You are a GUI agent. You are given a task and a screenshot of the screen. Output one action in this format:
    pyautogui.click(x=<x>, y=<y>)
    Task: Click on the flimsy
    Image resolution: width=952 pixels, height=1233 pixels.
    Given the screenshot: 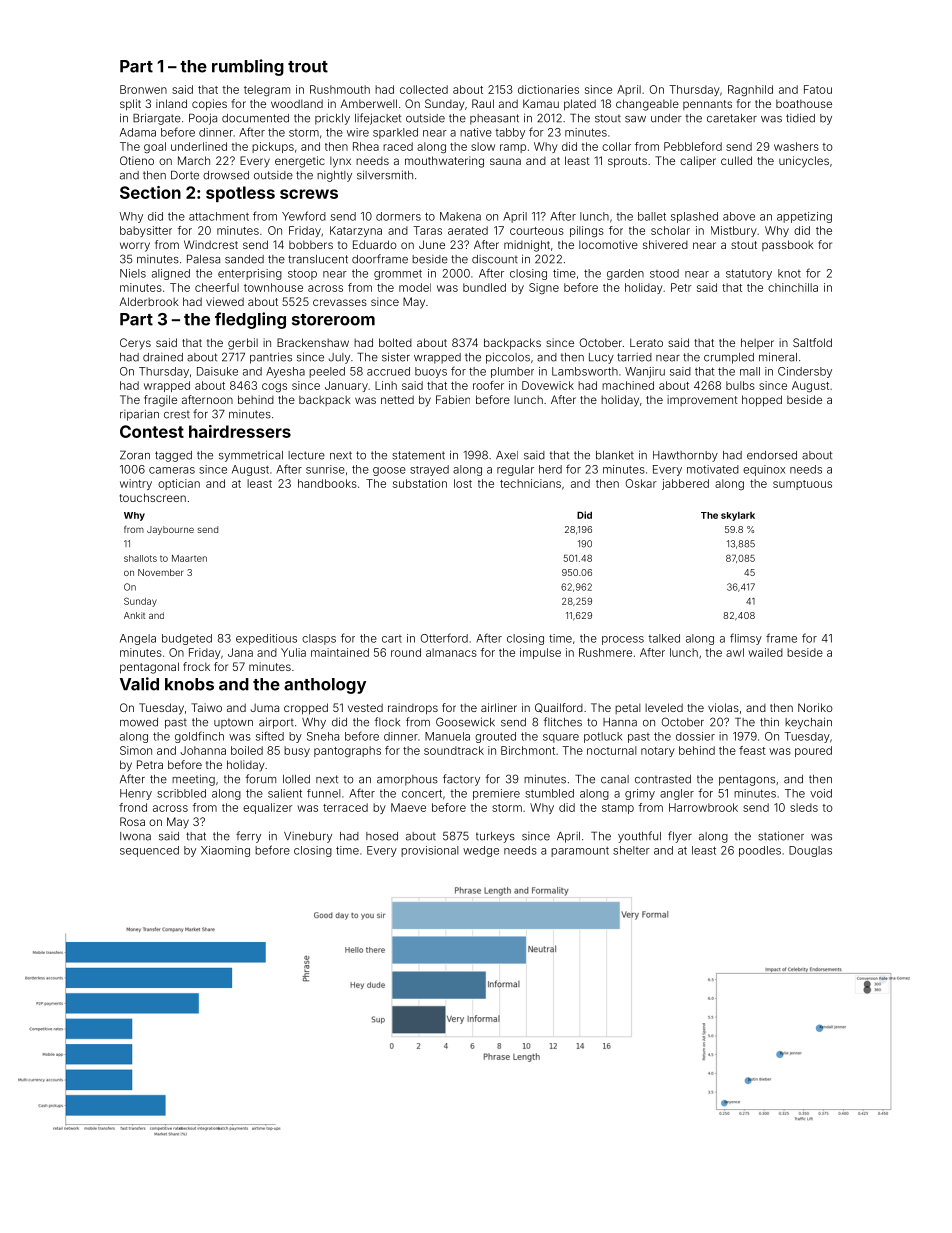 What is the action you would take?
    pyautogui.click(x=746, y=639)
